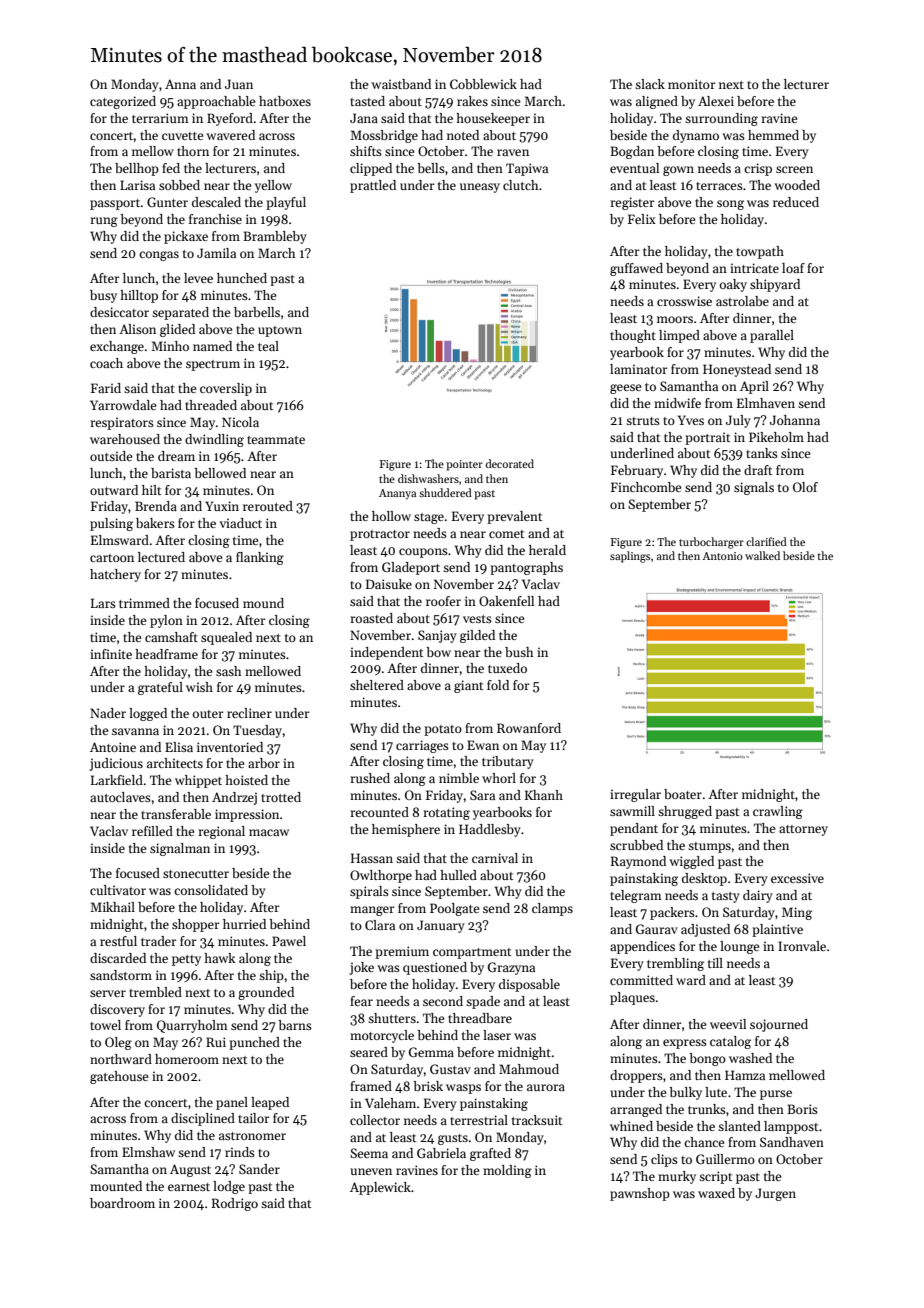 The width and height of the screenshot is (924, 1308). What do you see at coordinates (692, 84) in the screenshot?
I see `monitor` at bounding box center [692, 84].
